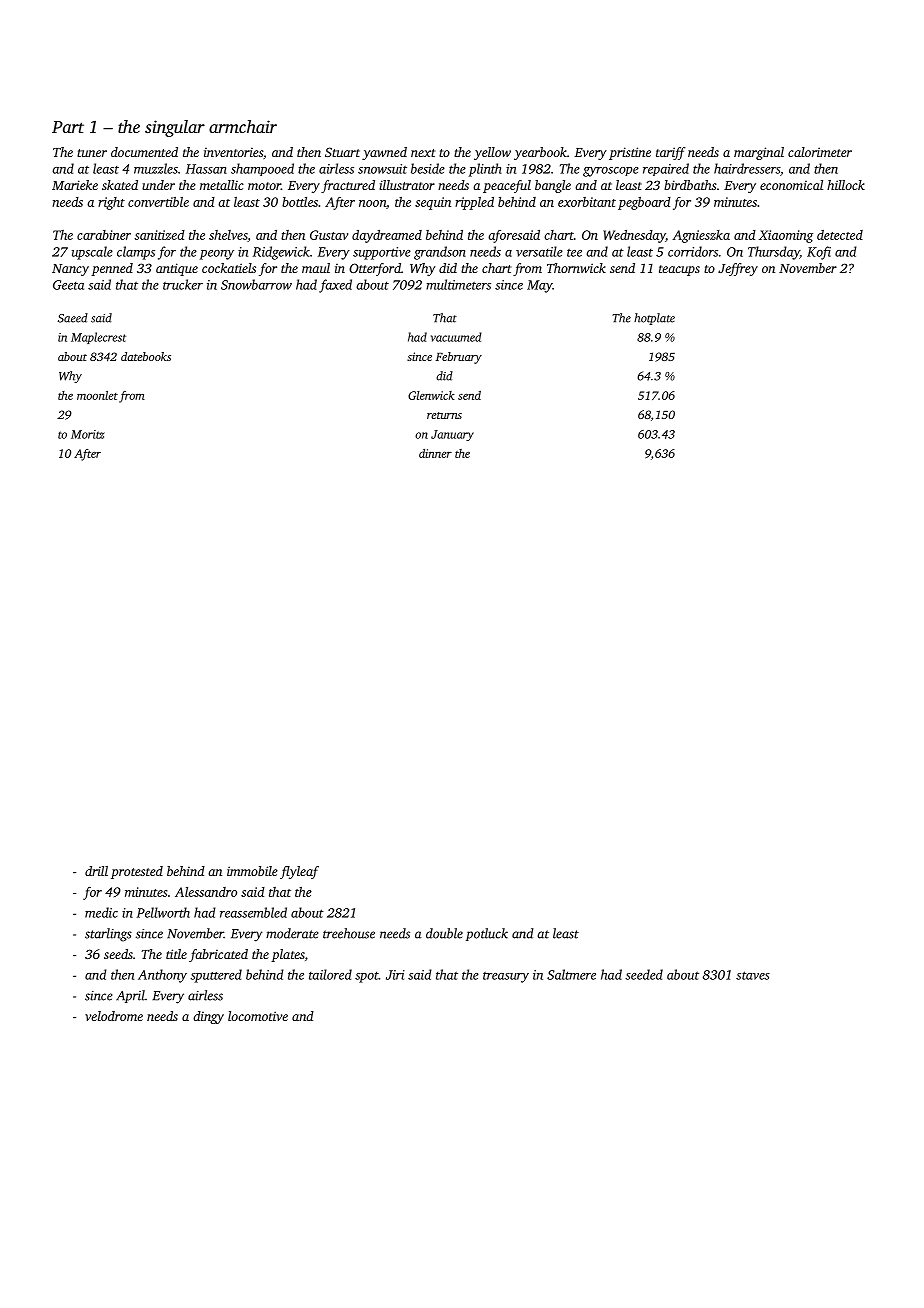 Image resolution: width=924 pixels, height=1308 pixels. What do you see at coordinates (175, 128) in the document?
I see `singular` at bounding box center [175, 128].
